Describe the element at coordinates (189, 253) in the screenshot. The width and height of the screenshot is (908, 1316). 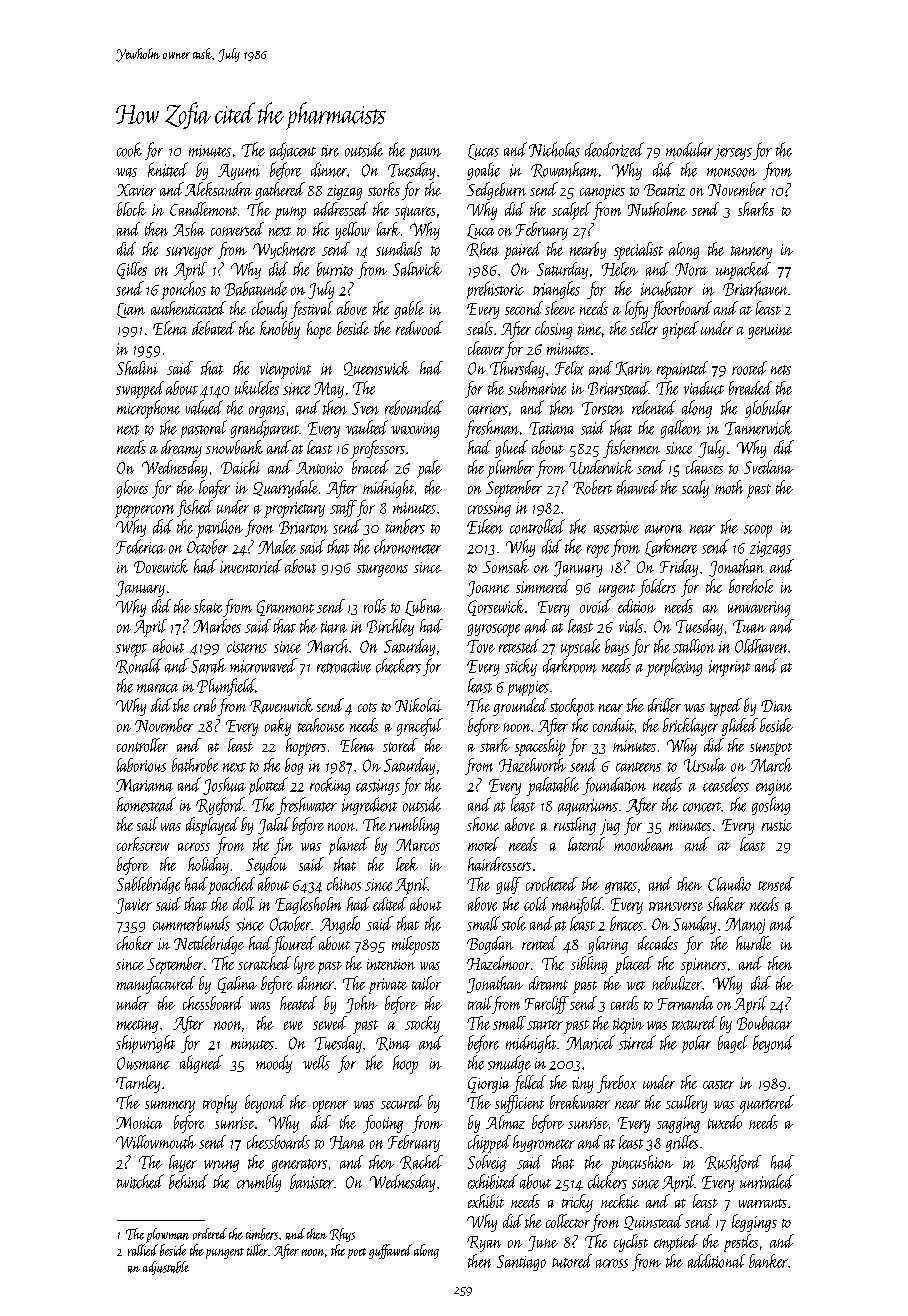
I see `surveyor` at that location.
